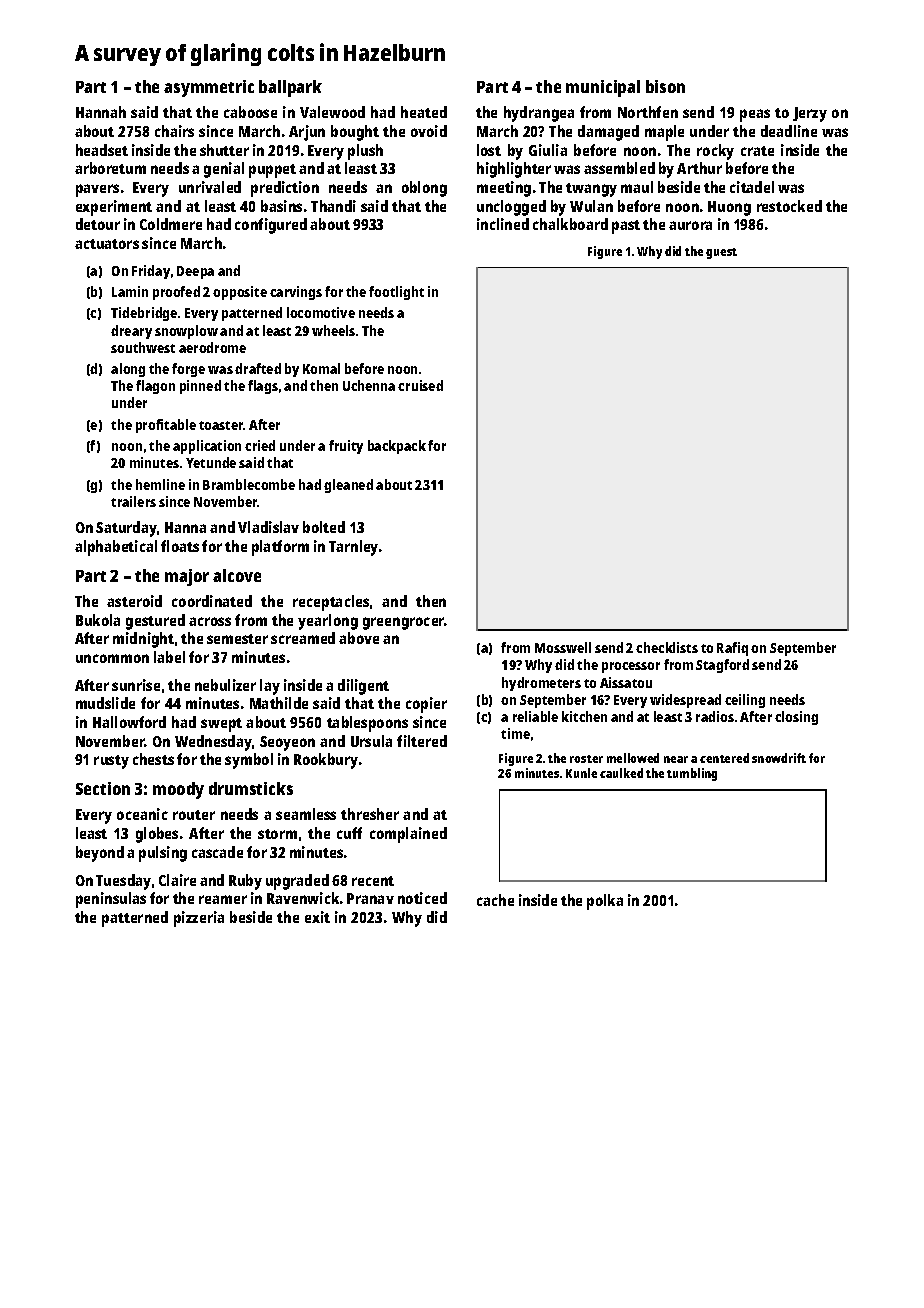 The height and width of the screenshot is (1308, 924). What do you see at coordinates (102, 150) in the screenshot?
I see `headset` at bounding box center [102, 150].
